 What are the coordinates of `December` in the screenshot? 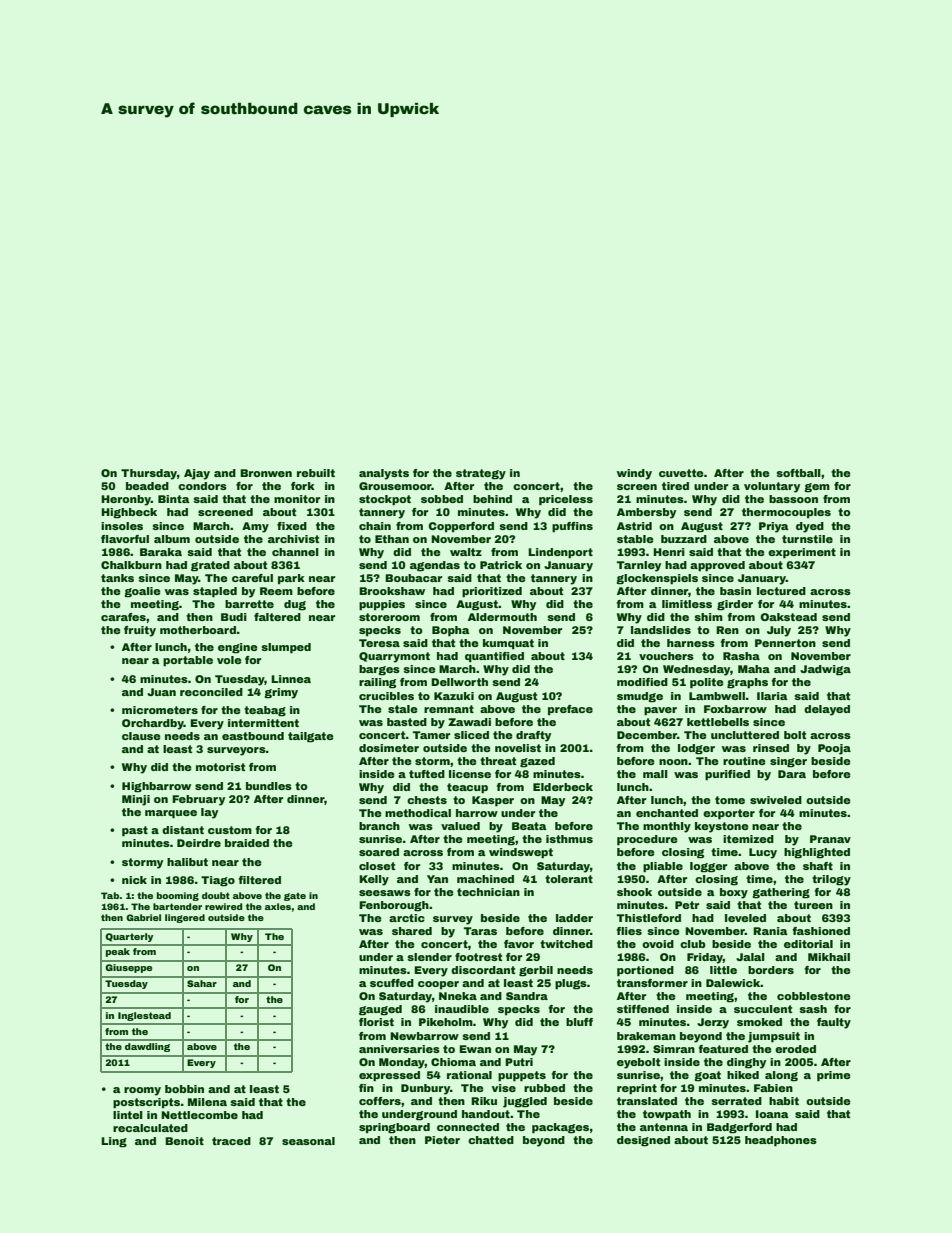 It's located at (647, 735).
